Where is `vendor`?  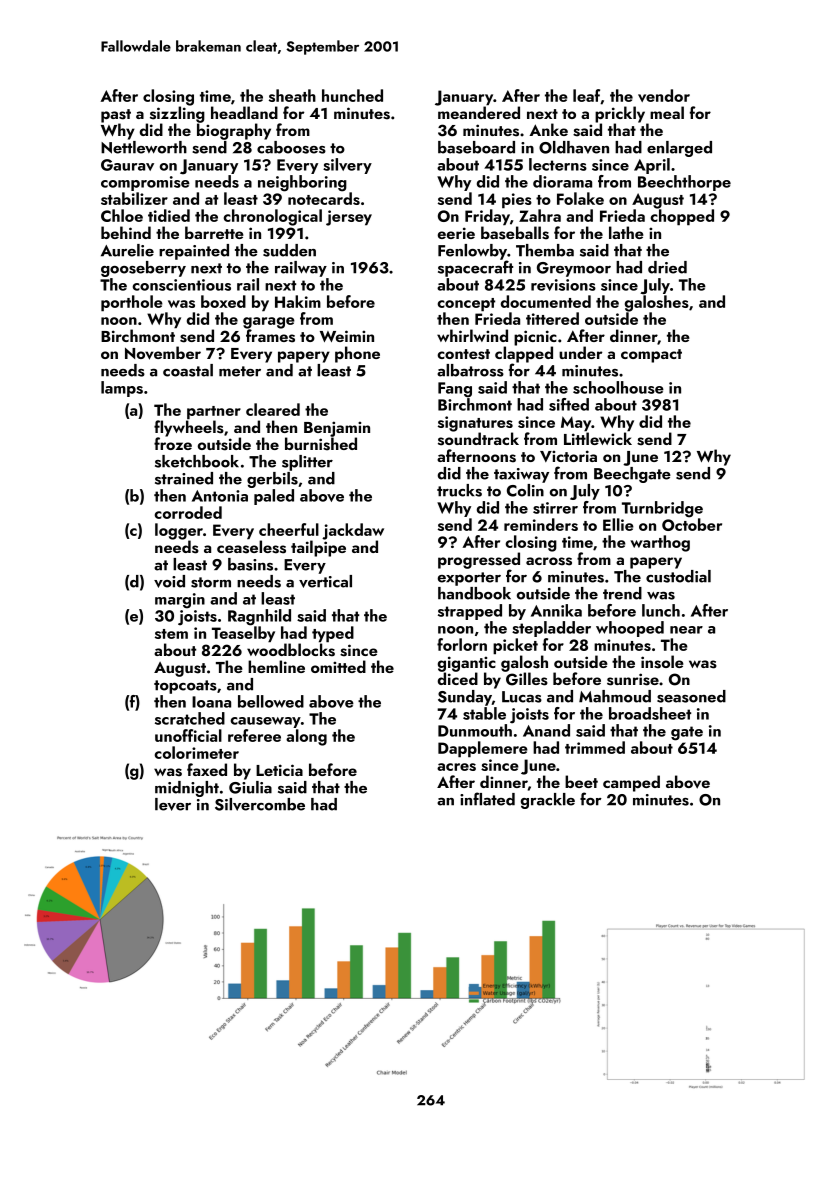 vendor is located at coordinates (664, 95).
